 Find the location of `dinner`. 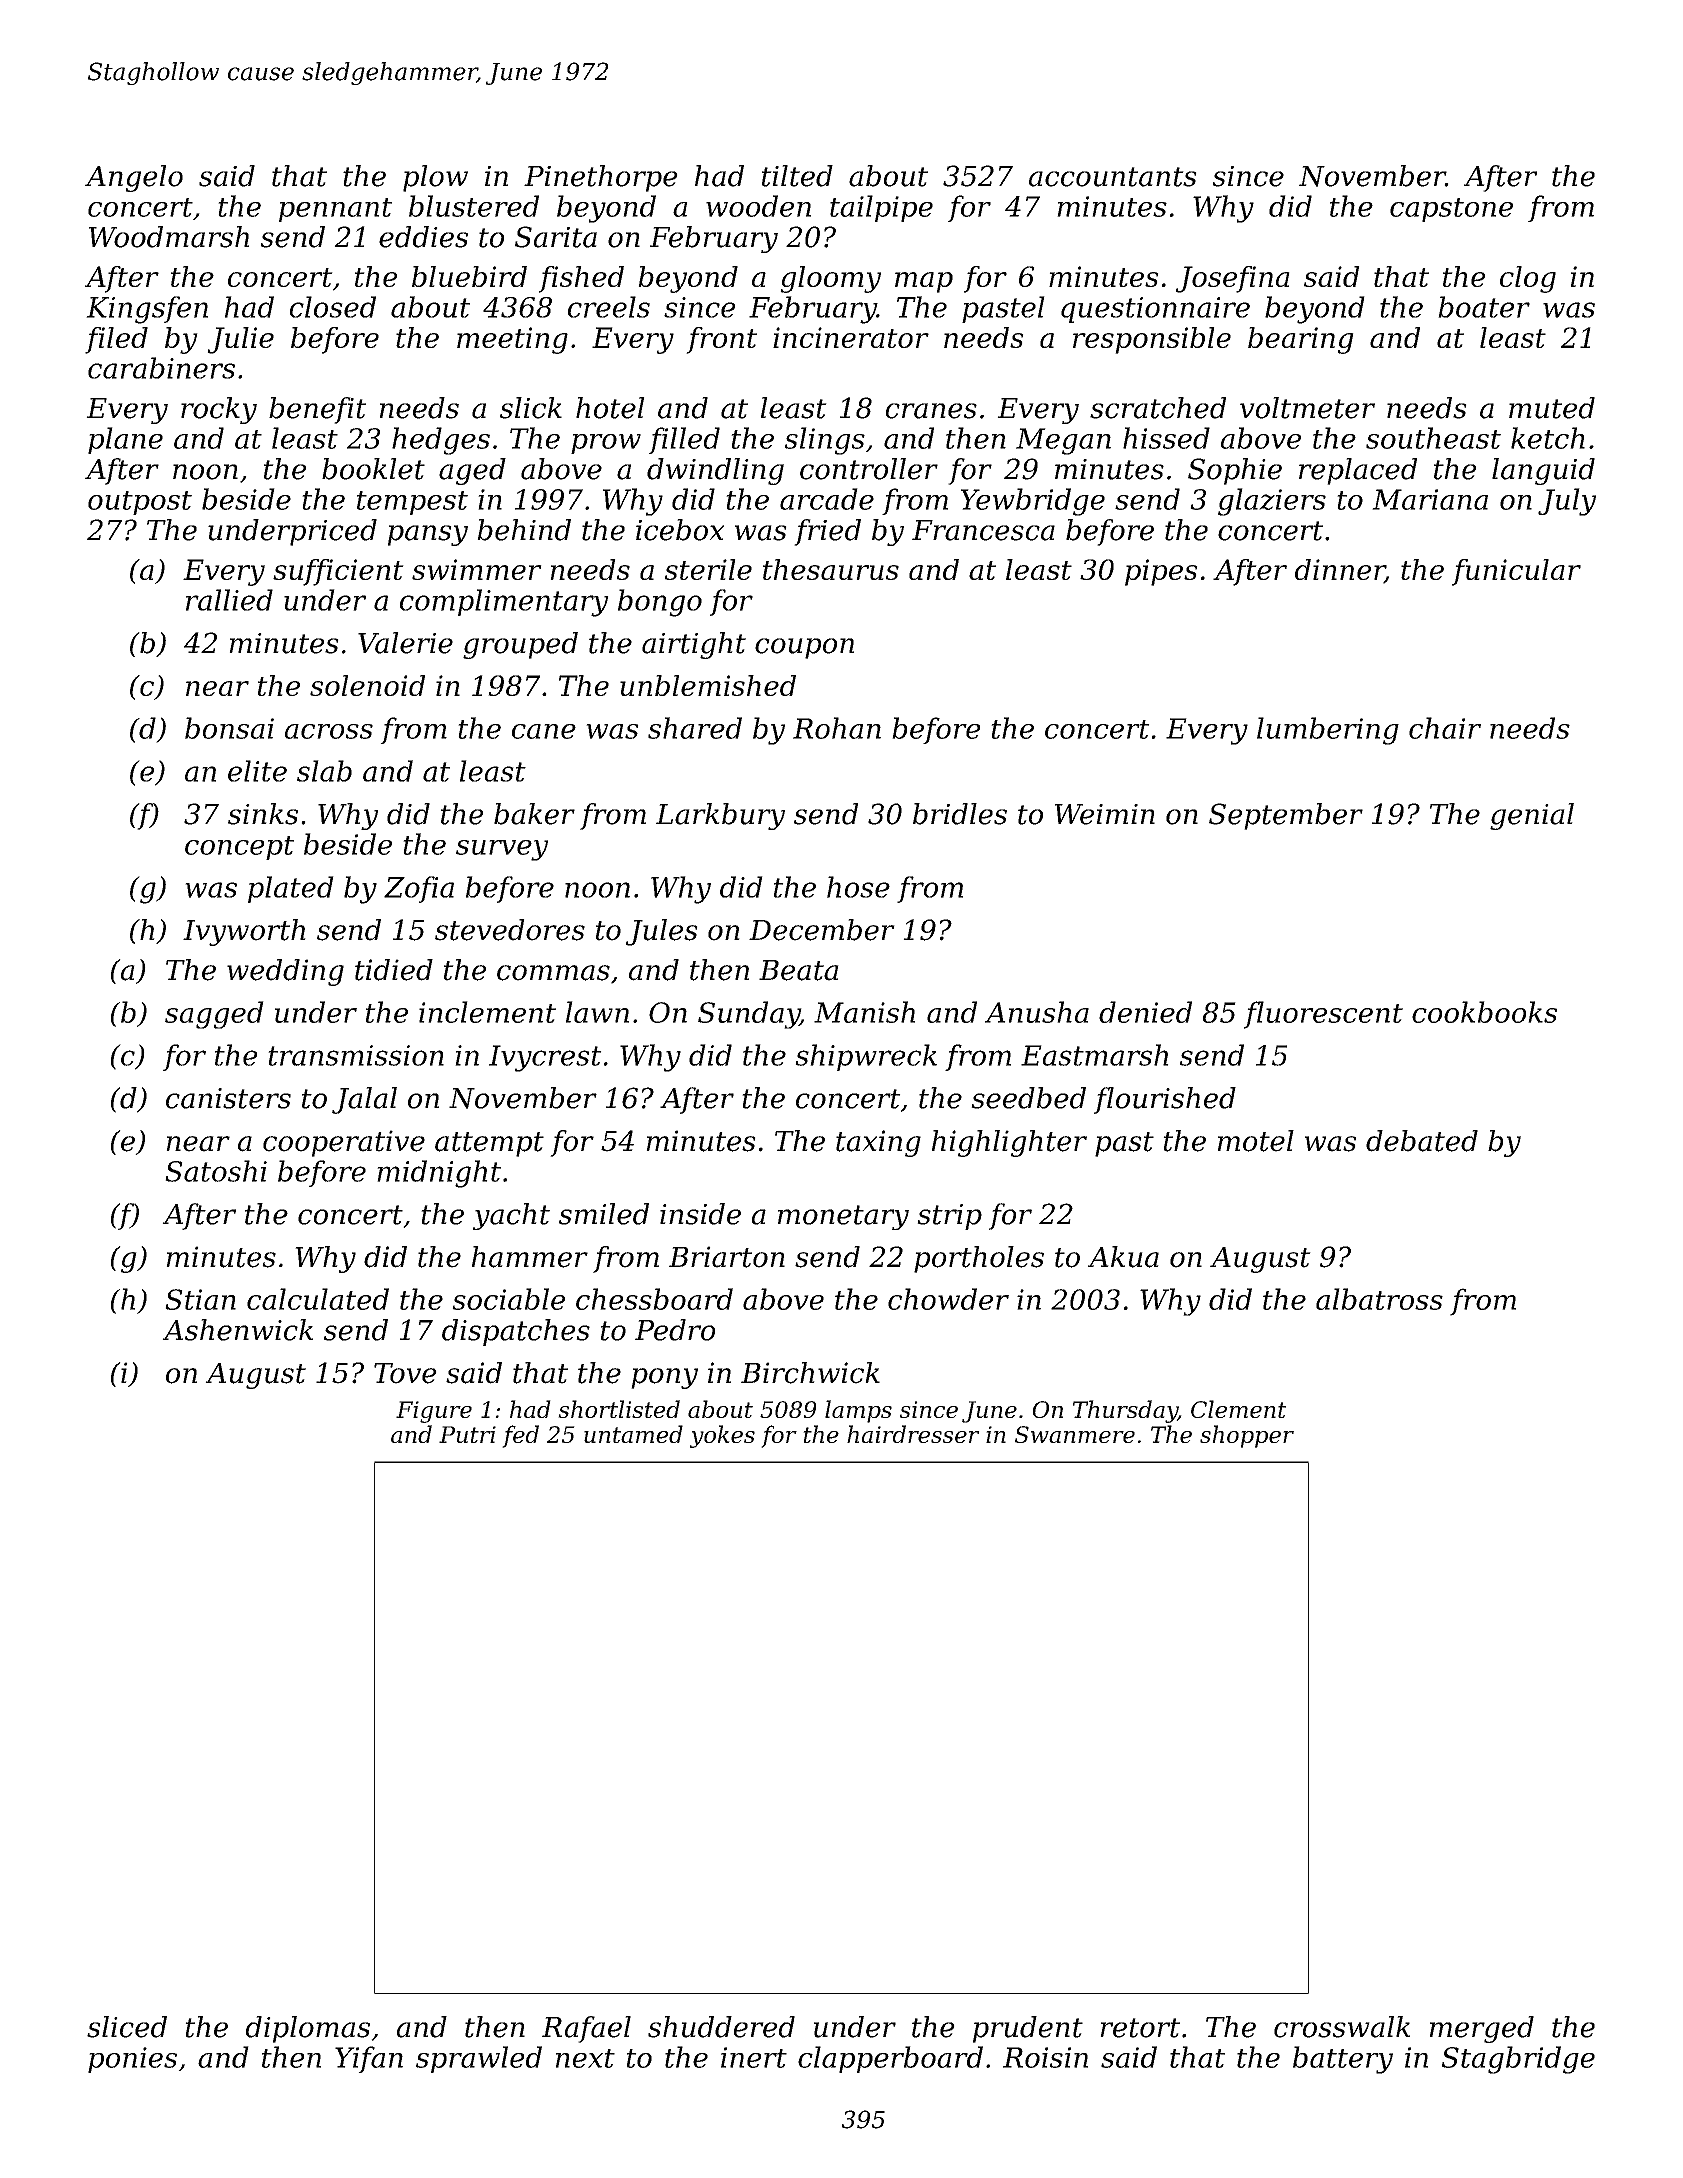

dinner is located at coordinates (1340, 571).
